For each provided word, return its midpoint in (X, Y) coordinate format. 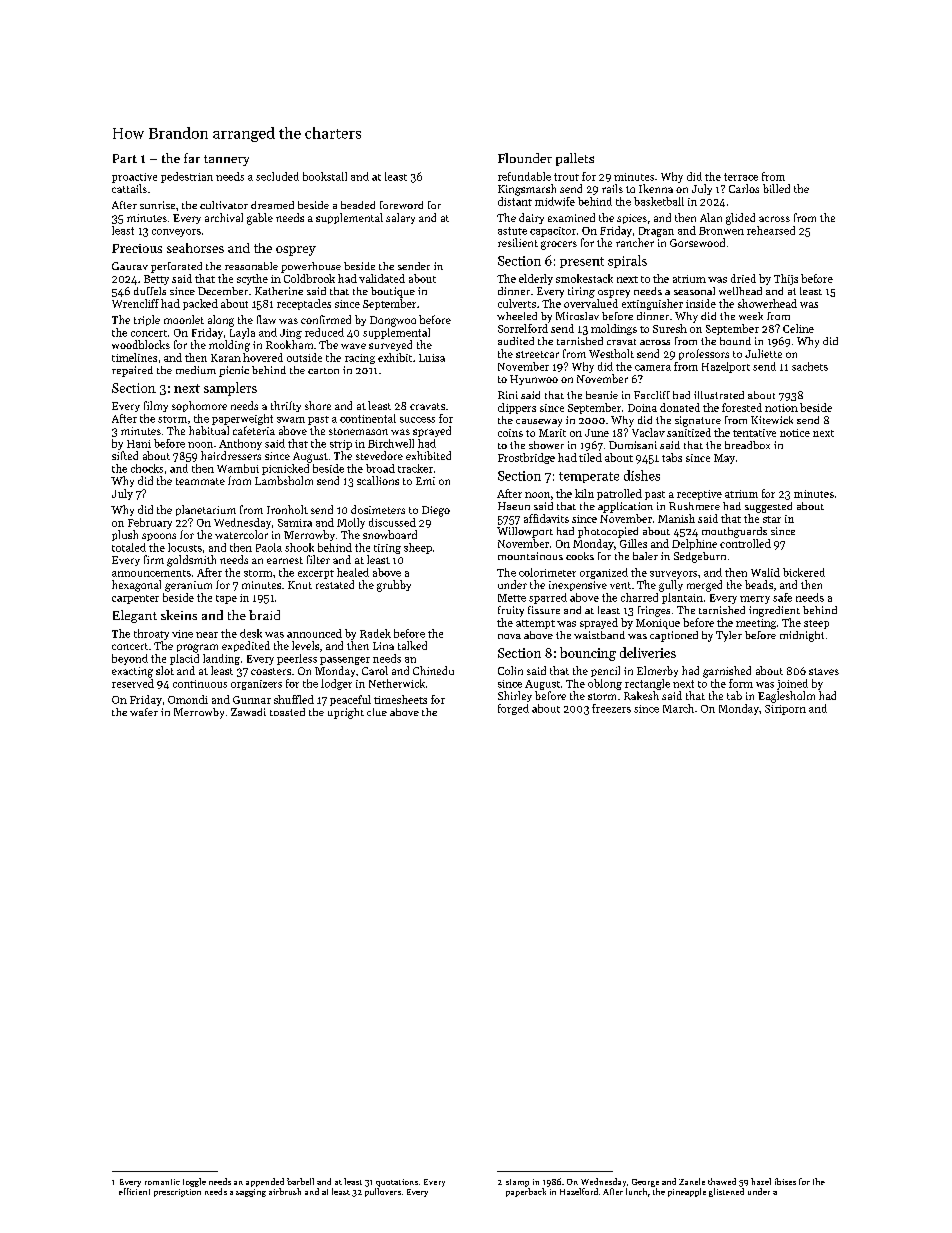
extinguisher (652, 304)
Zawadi (248, 712)
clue (377, 712)
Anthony (240, 444)
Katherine (279, 291)
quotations (397, 1183)
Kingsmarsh (527, 190)
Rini (508, 395)
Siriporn (785, 710)
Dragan (656, 232)
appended (265, 1182)
